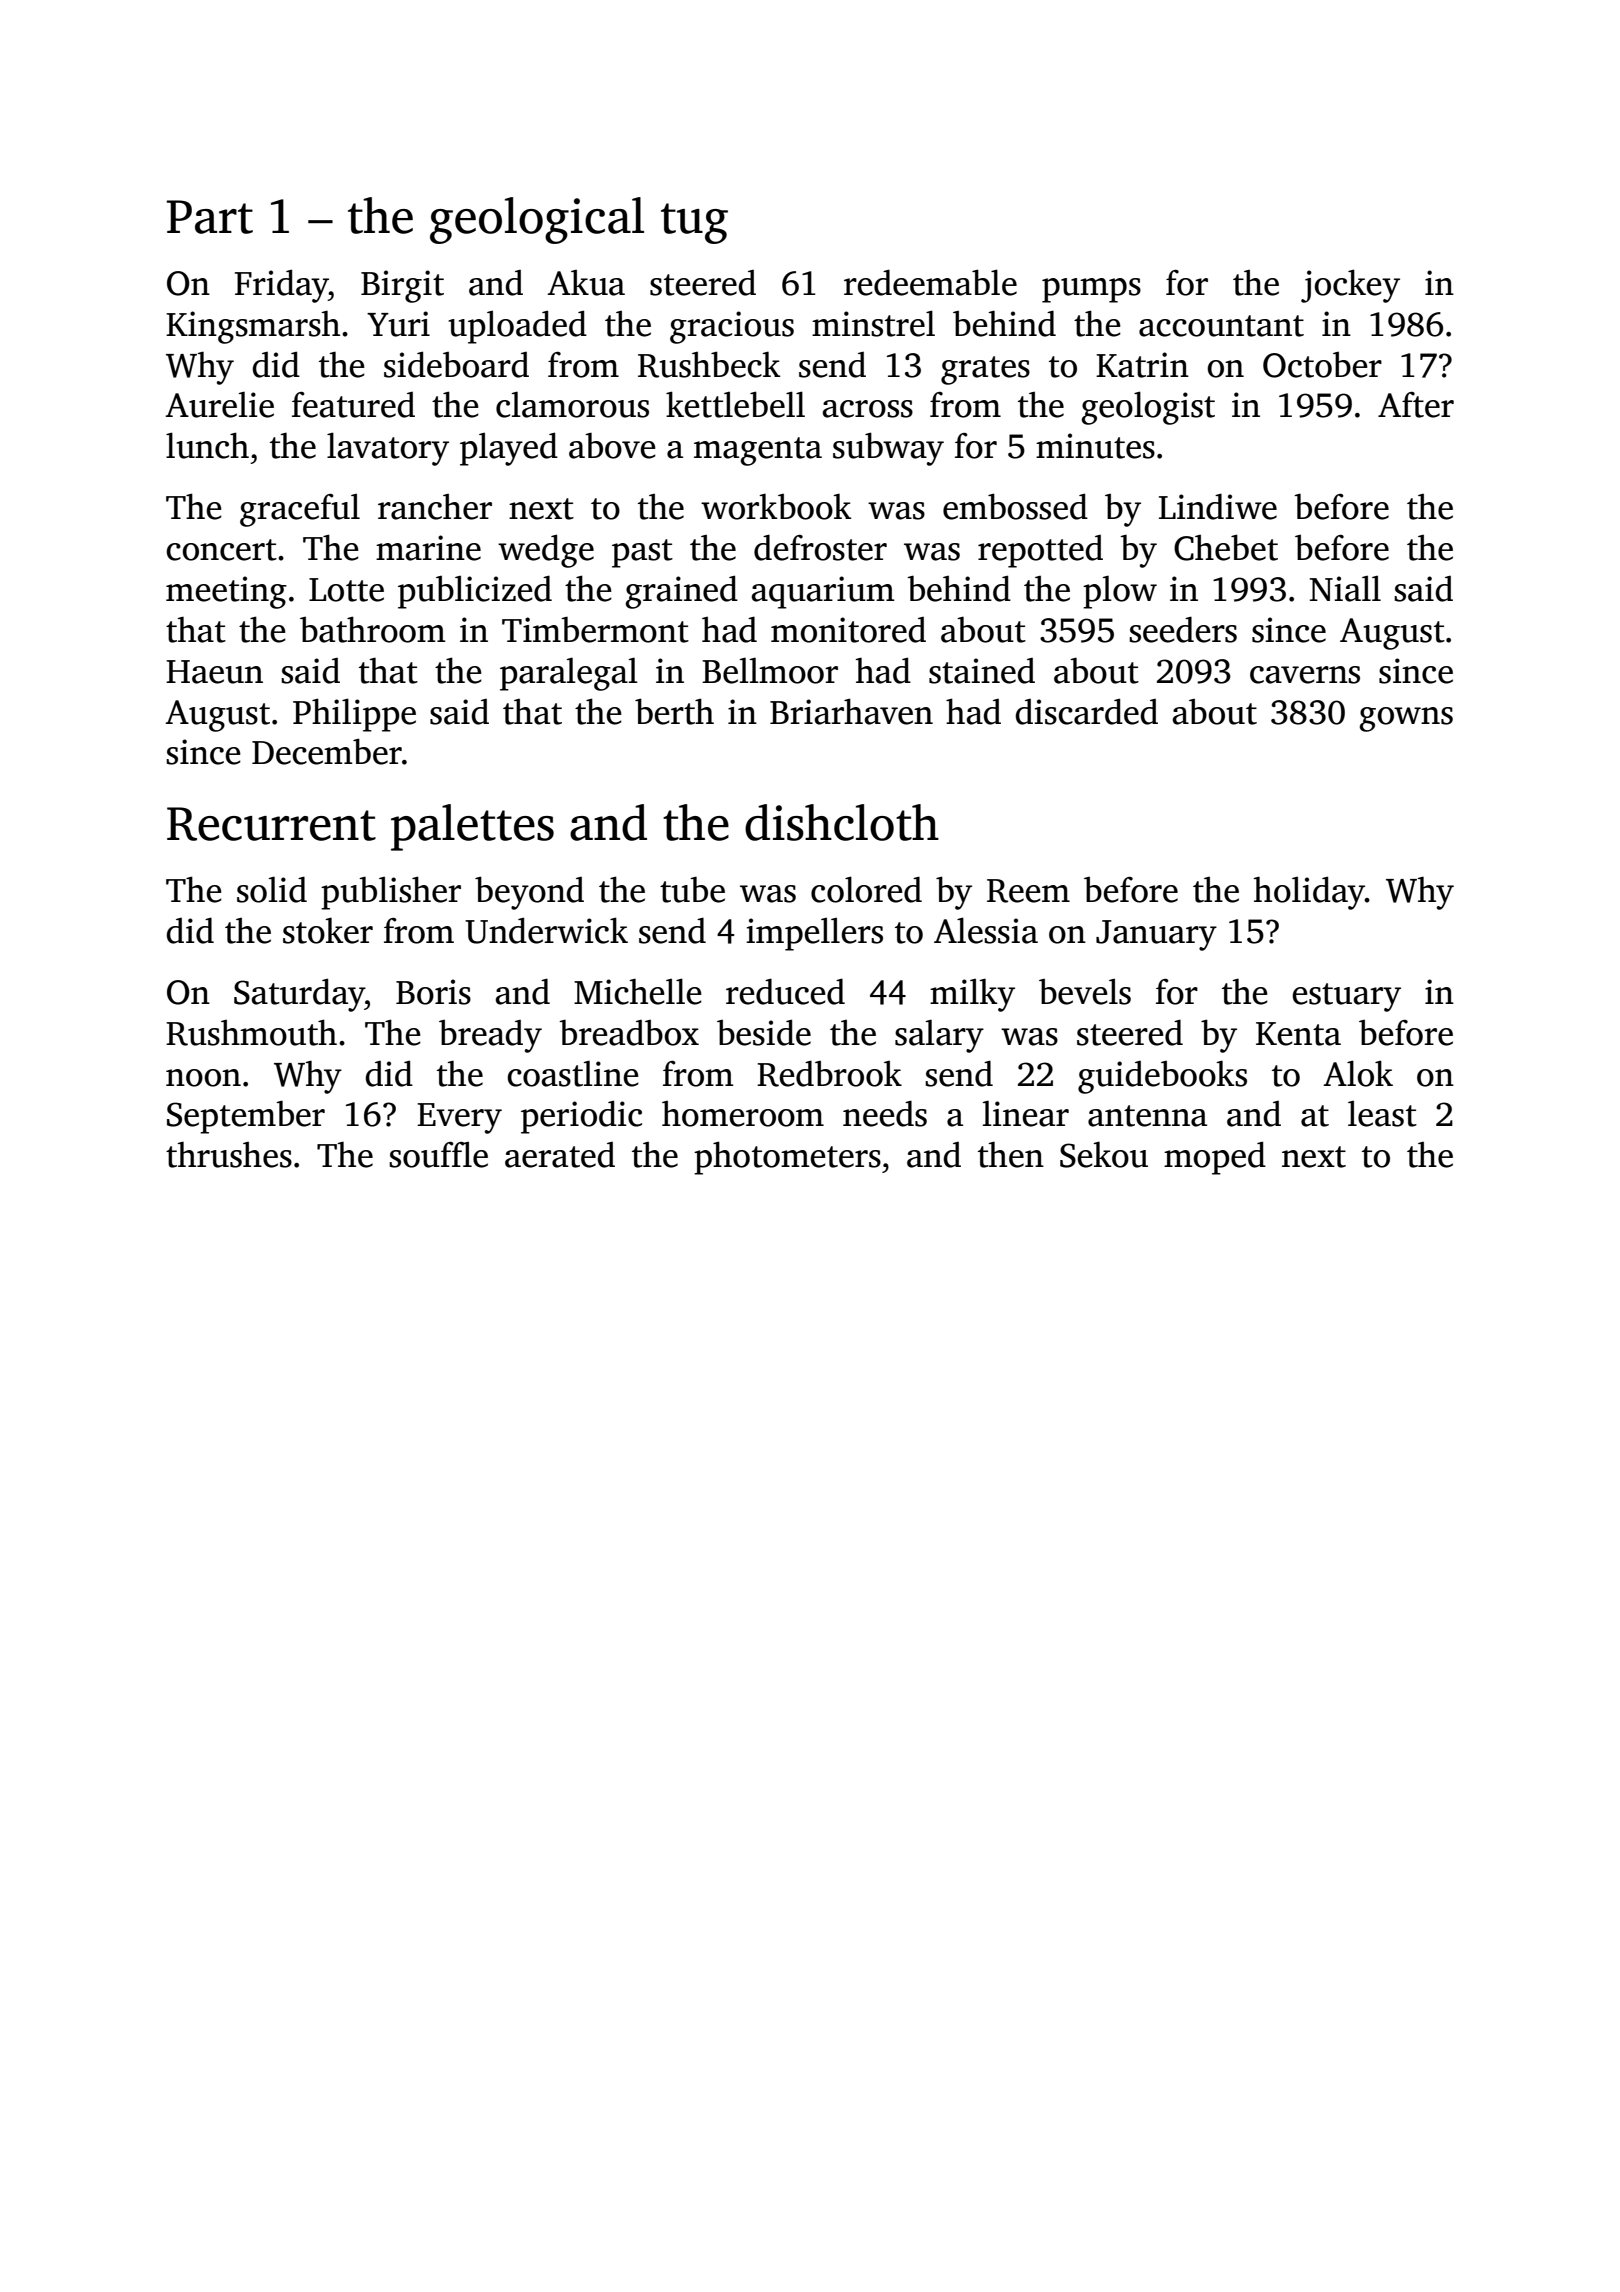 The height and width of the image is (2292, 1620). What do you see at coordinates (873, 323) in the image?
I see `minstrel` at bounding box center [873, 323].
